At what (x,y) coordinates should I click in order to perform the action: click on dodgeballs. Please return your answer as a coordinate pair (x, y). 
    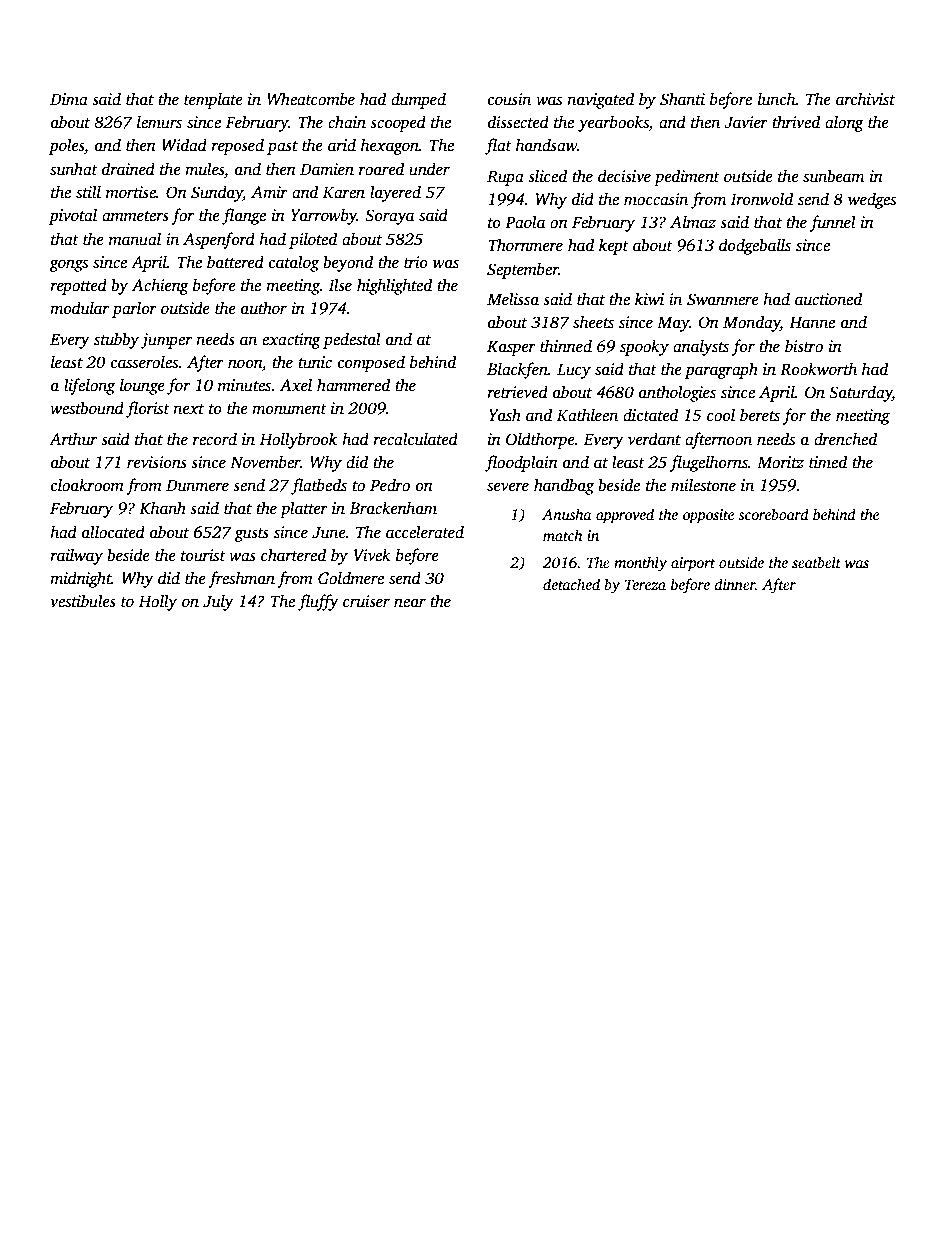
    Looking at the image, I should click on (755, 246).
